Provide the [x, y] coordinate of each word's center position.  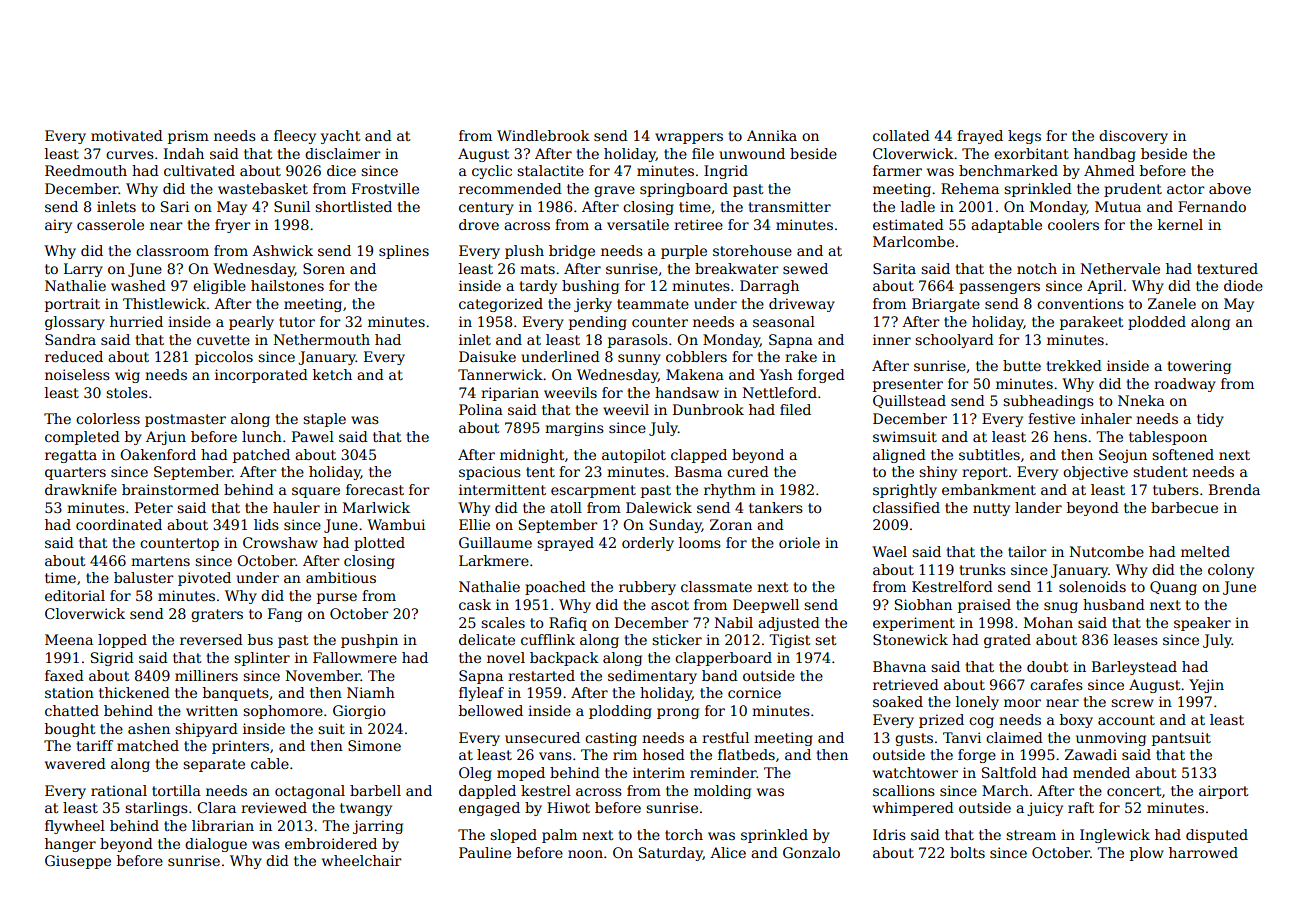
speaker [1202, 624]
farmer [897, 170]
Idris [889, 834]
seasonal [784, 321]
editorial [75, 595]
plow [1147, 854]
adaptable [1006, 226]
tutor [297, 322]
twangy [366, 809]
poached [555, 588]
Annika [772, 135]
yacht [340, 137]
